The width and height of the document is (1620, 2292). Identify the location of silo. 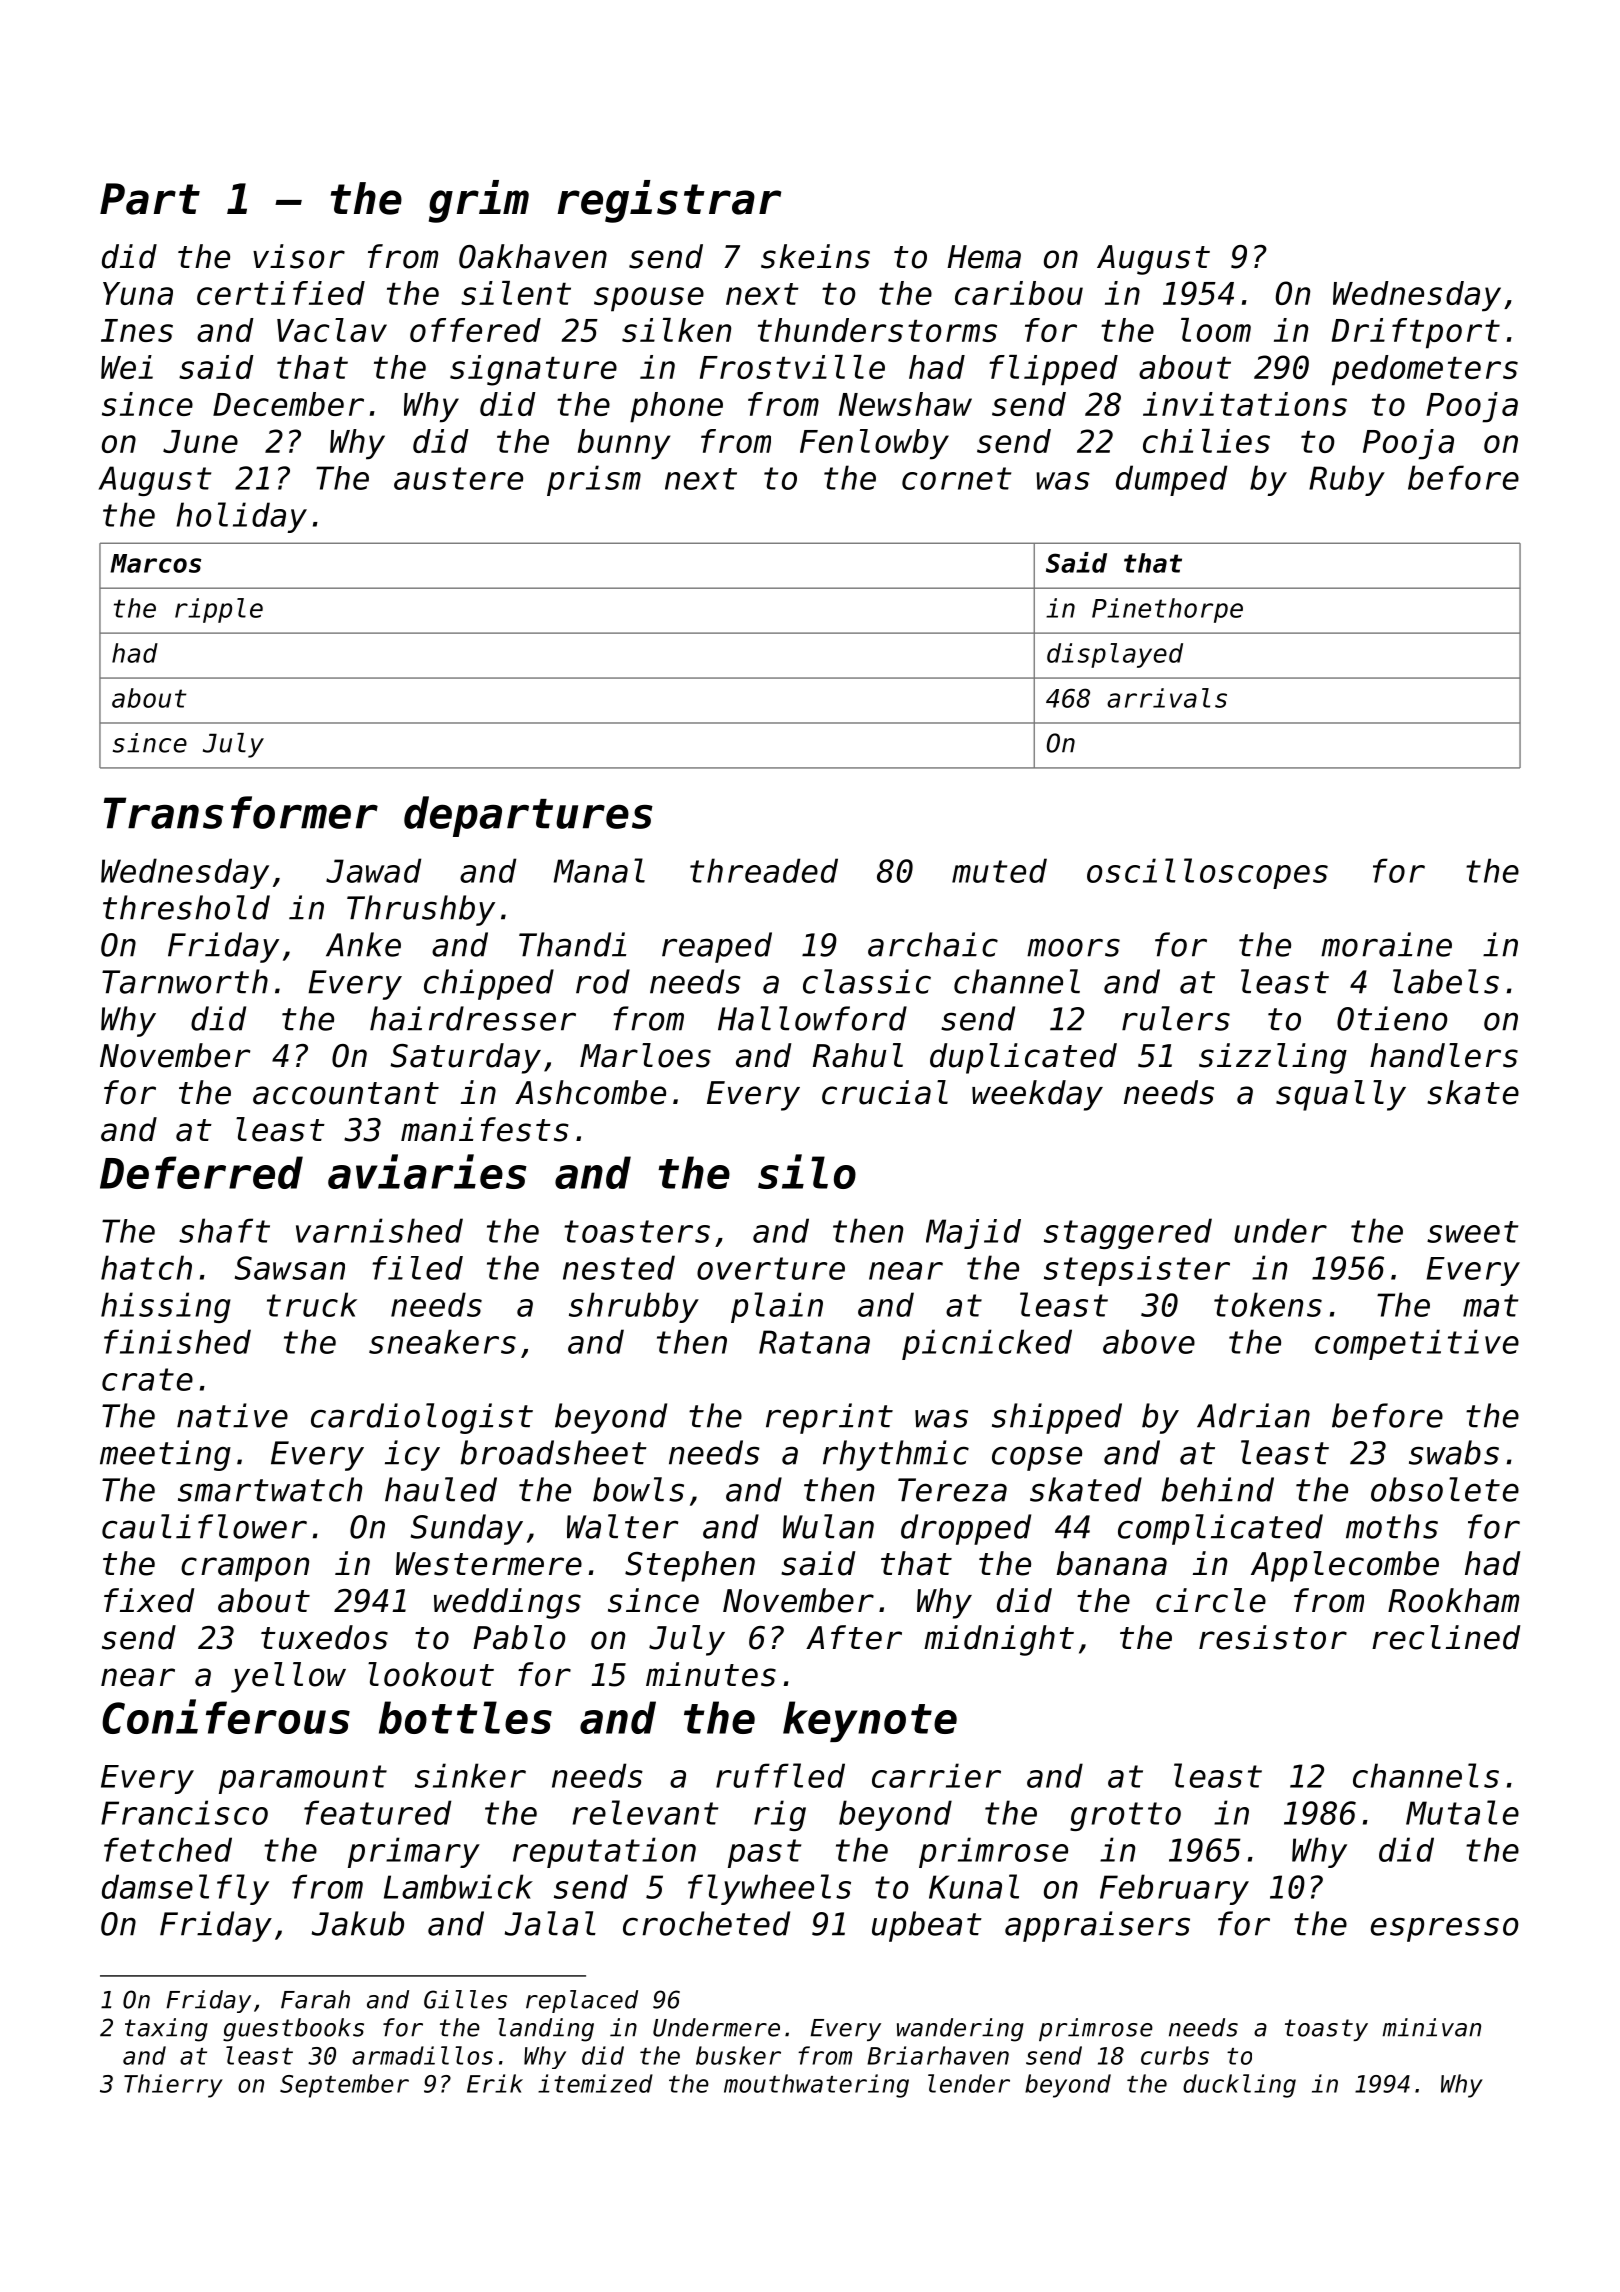
(807, 1171).
